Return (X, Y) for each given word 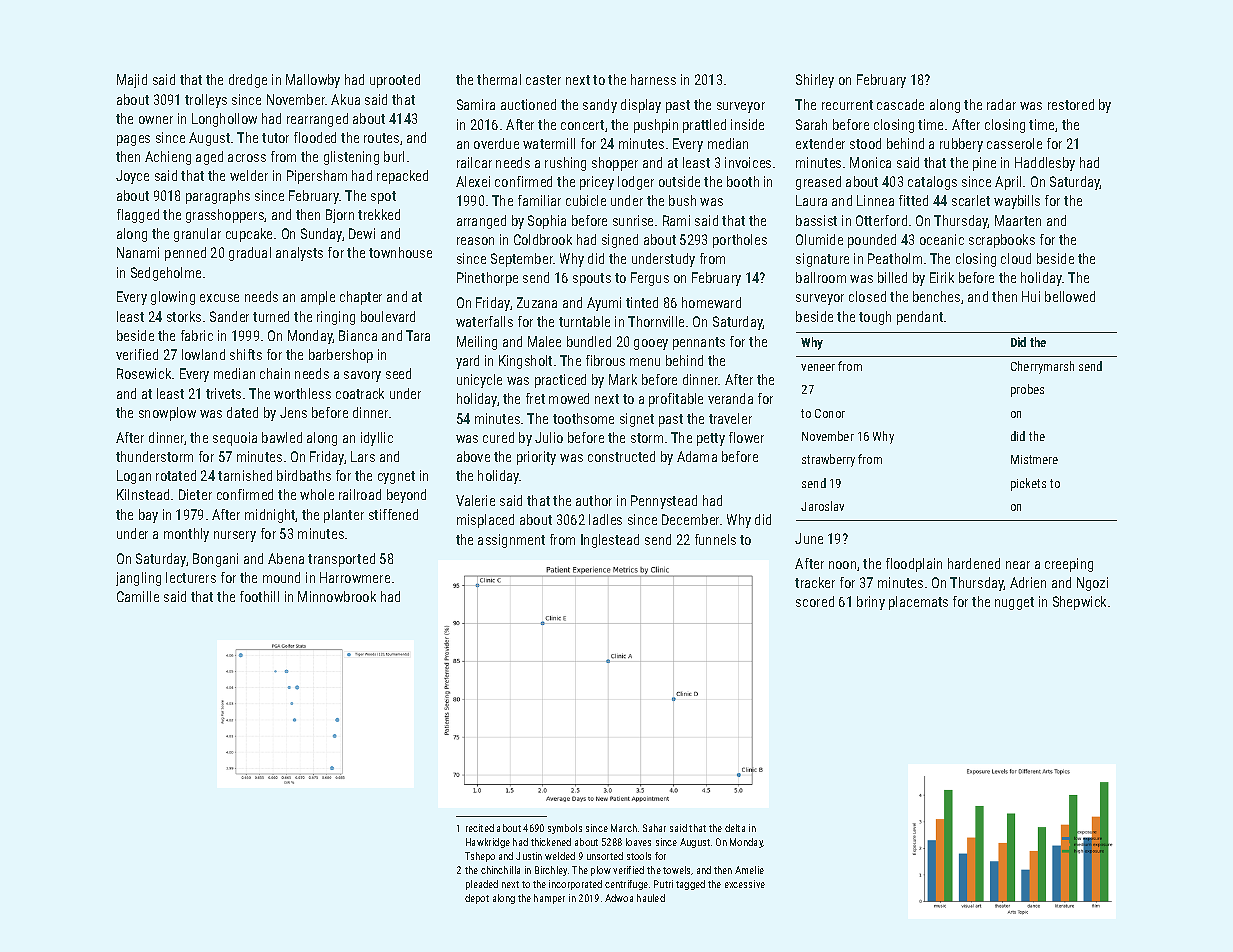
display (641, 106)
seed (398, 373)
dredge (248, 81)
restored (1071, 104)
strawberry (828, 460)
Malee (544, 341)
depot (477, 899)
